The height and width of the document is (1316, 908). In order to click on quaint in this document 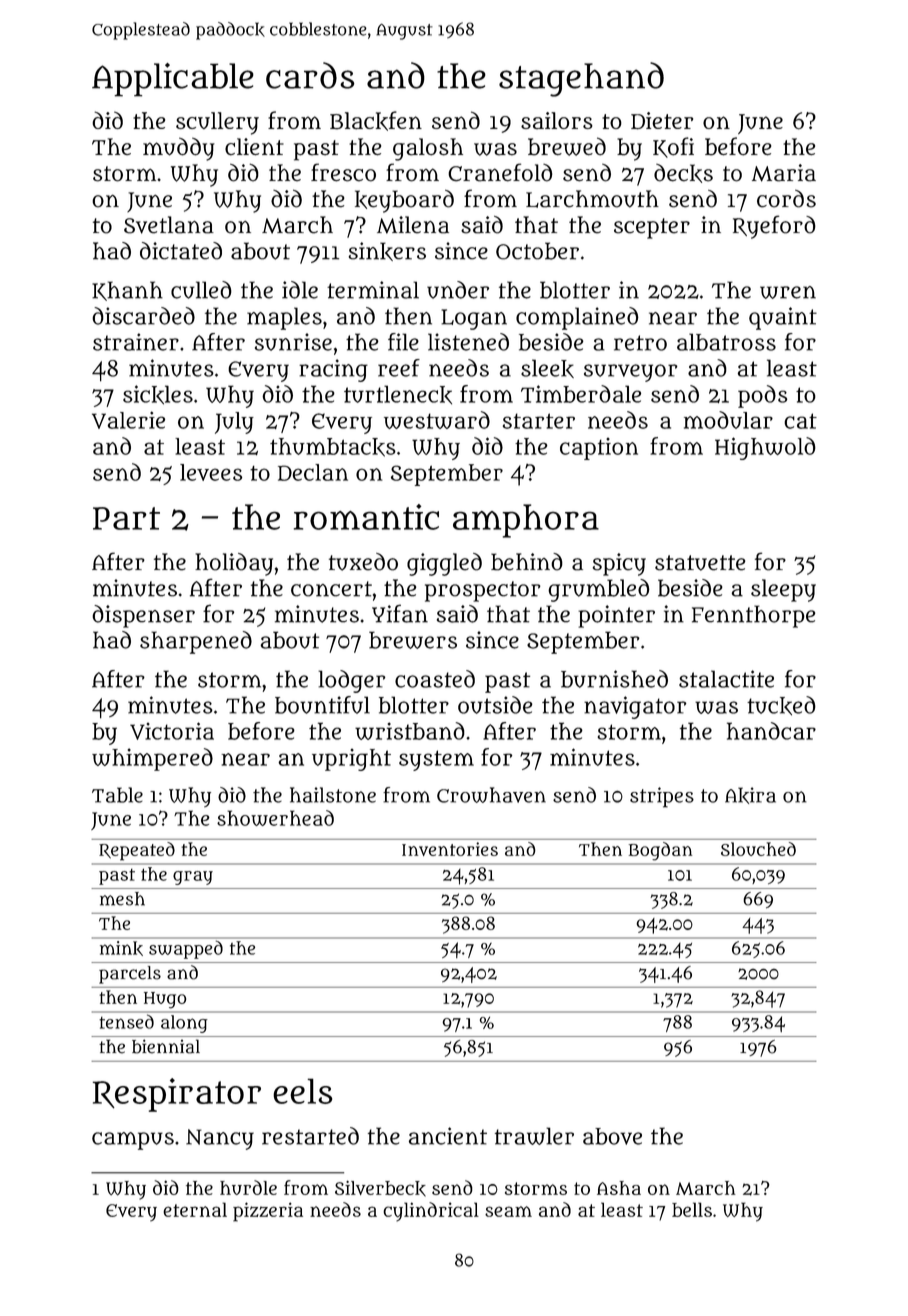, I will do `click(783, 318)`.
